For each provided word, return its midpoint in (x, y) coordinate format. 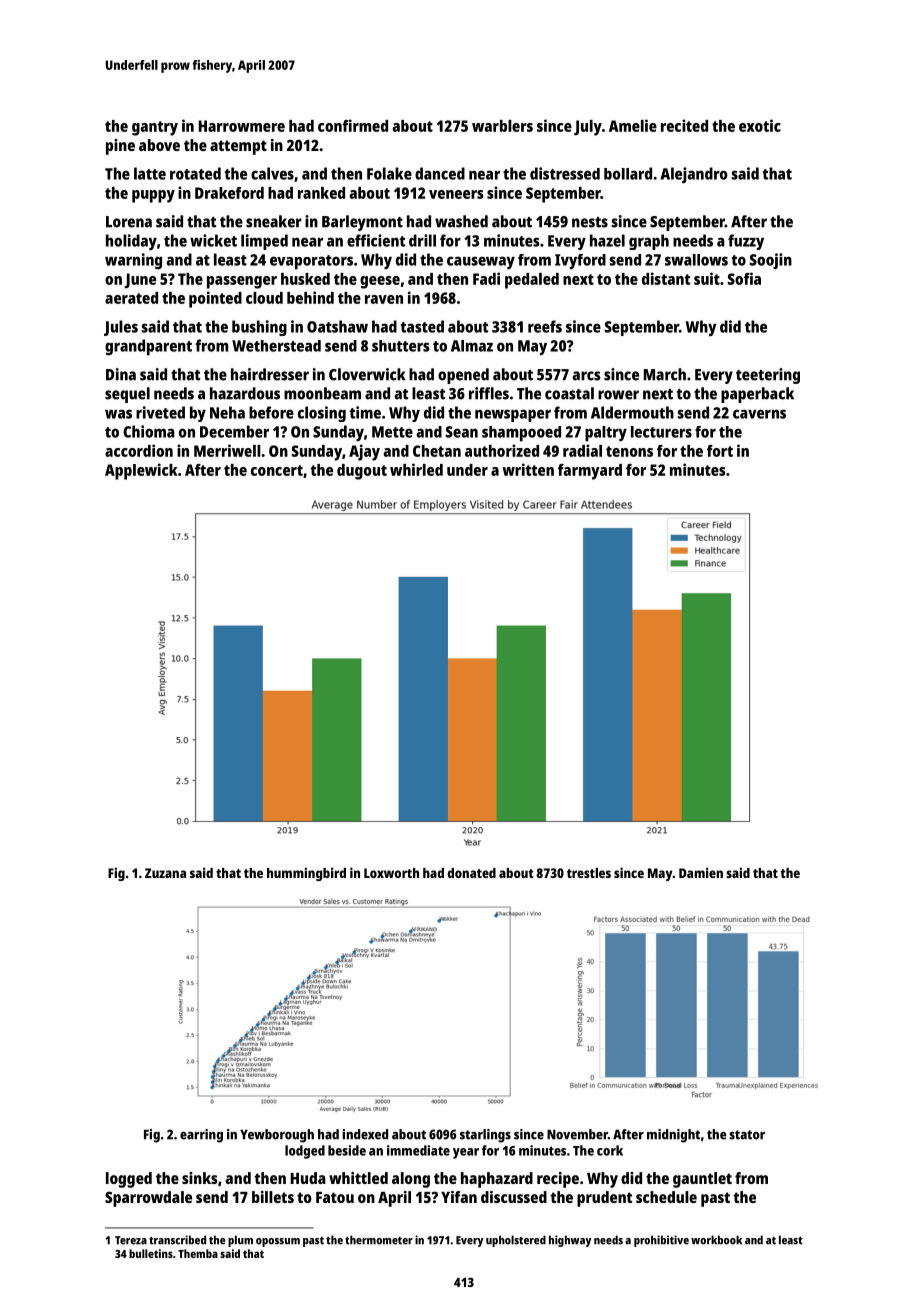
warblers (502, 126)
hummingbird (306, 874)
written (528, 469)
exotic (760, 125)
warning (133, 261)
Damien (701, 872)
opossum (278, 1242)
